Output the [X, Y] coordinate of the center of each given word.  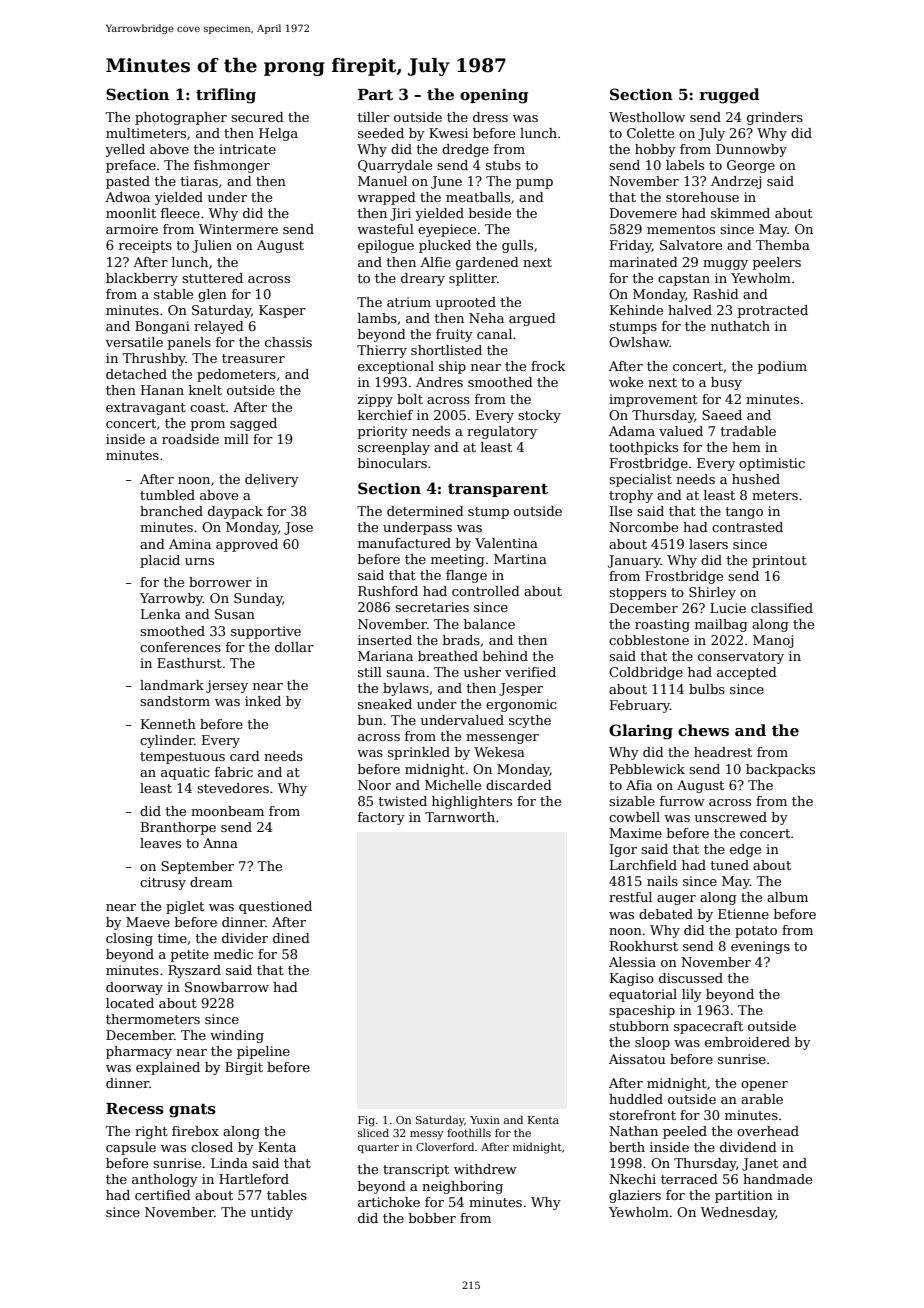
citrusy [163, 883]
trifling [226, 96]
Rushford [388, 591]
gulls [517, 246]
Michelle [453, 785]
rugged [729, 96]
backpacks [780, 770]
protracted [773, 311]
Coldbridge [646, 673]
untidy [272, 1213]
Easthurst [189, 663]
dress [490, 117]
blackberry [142, 279]
